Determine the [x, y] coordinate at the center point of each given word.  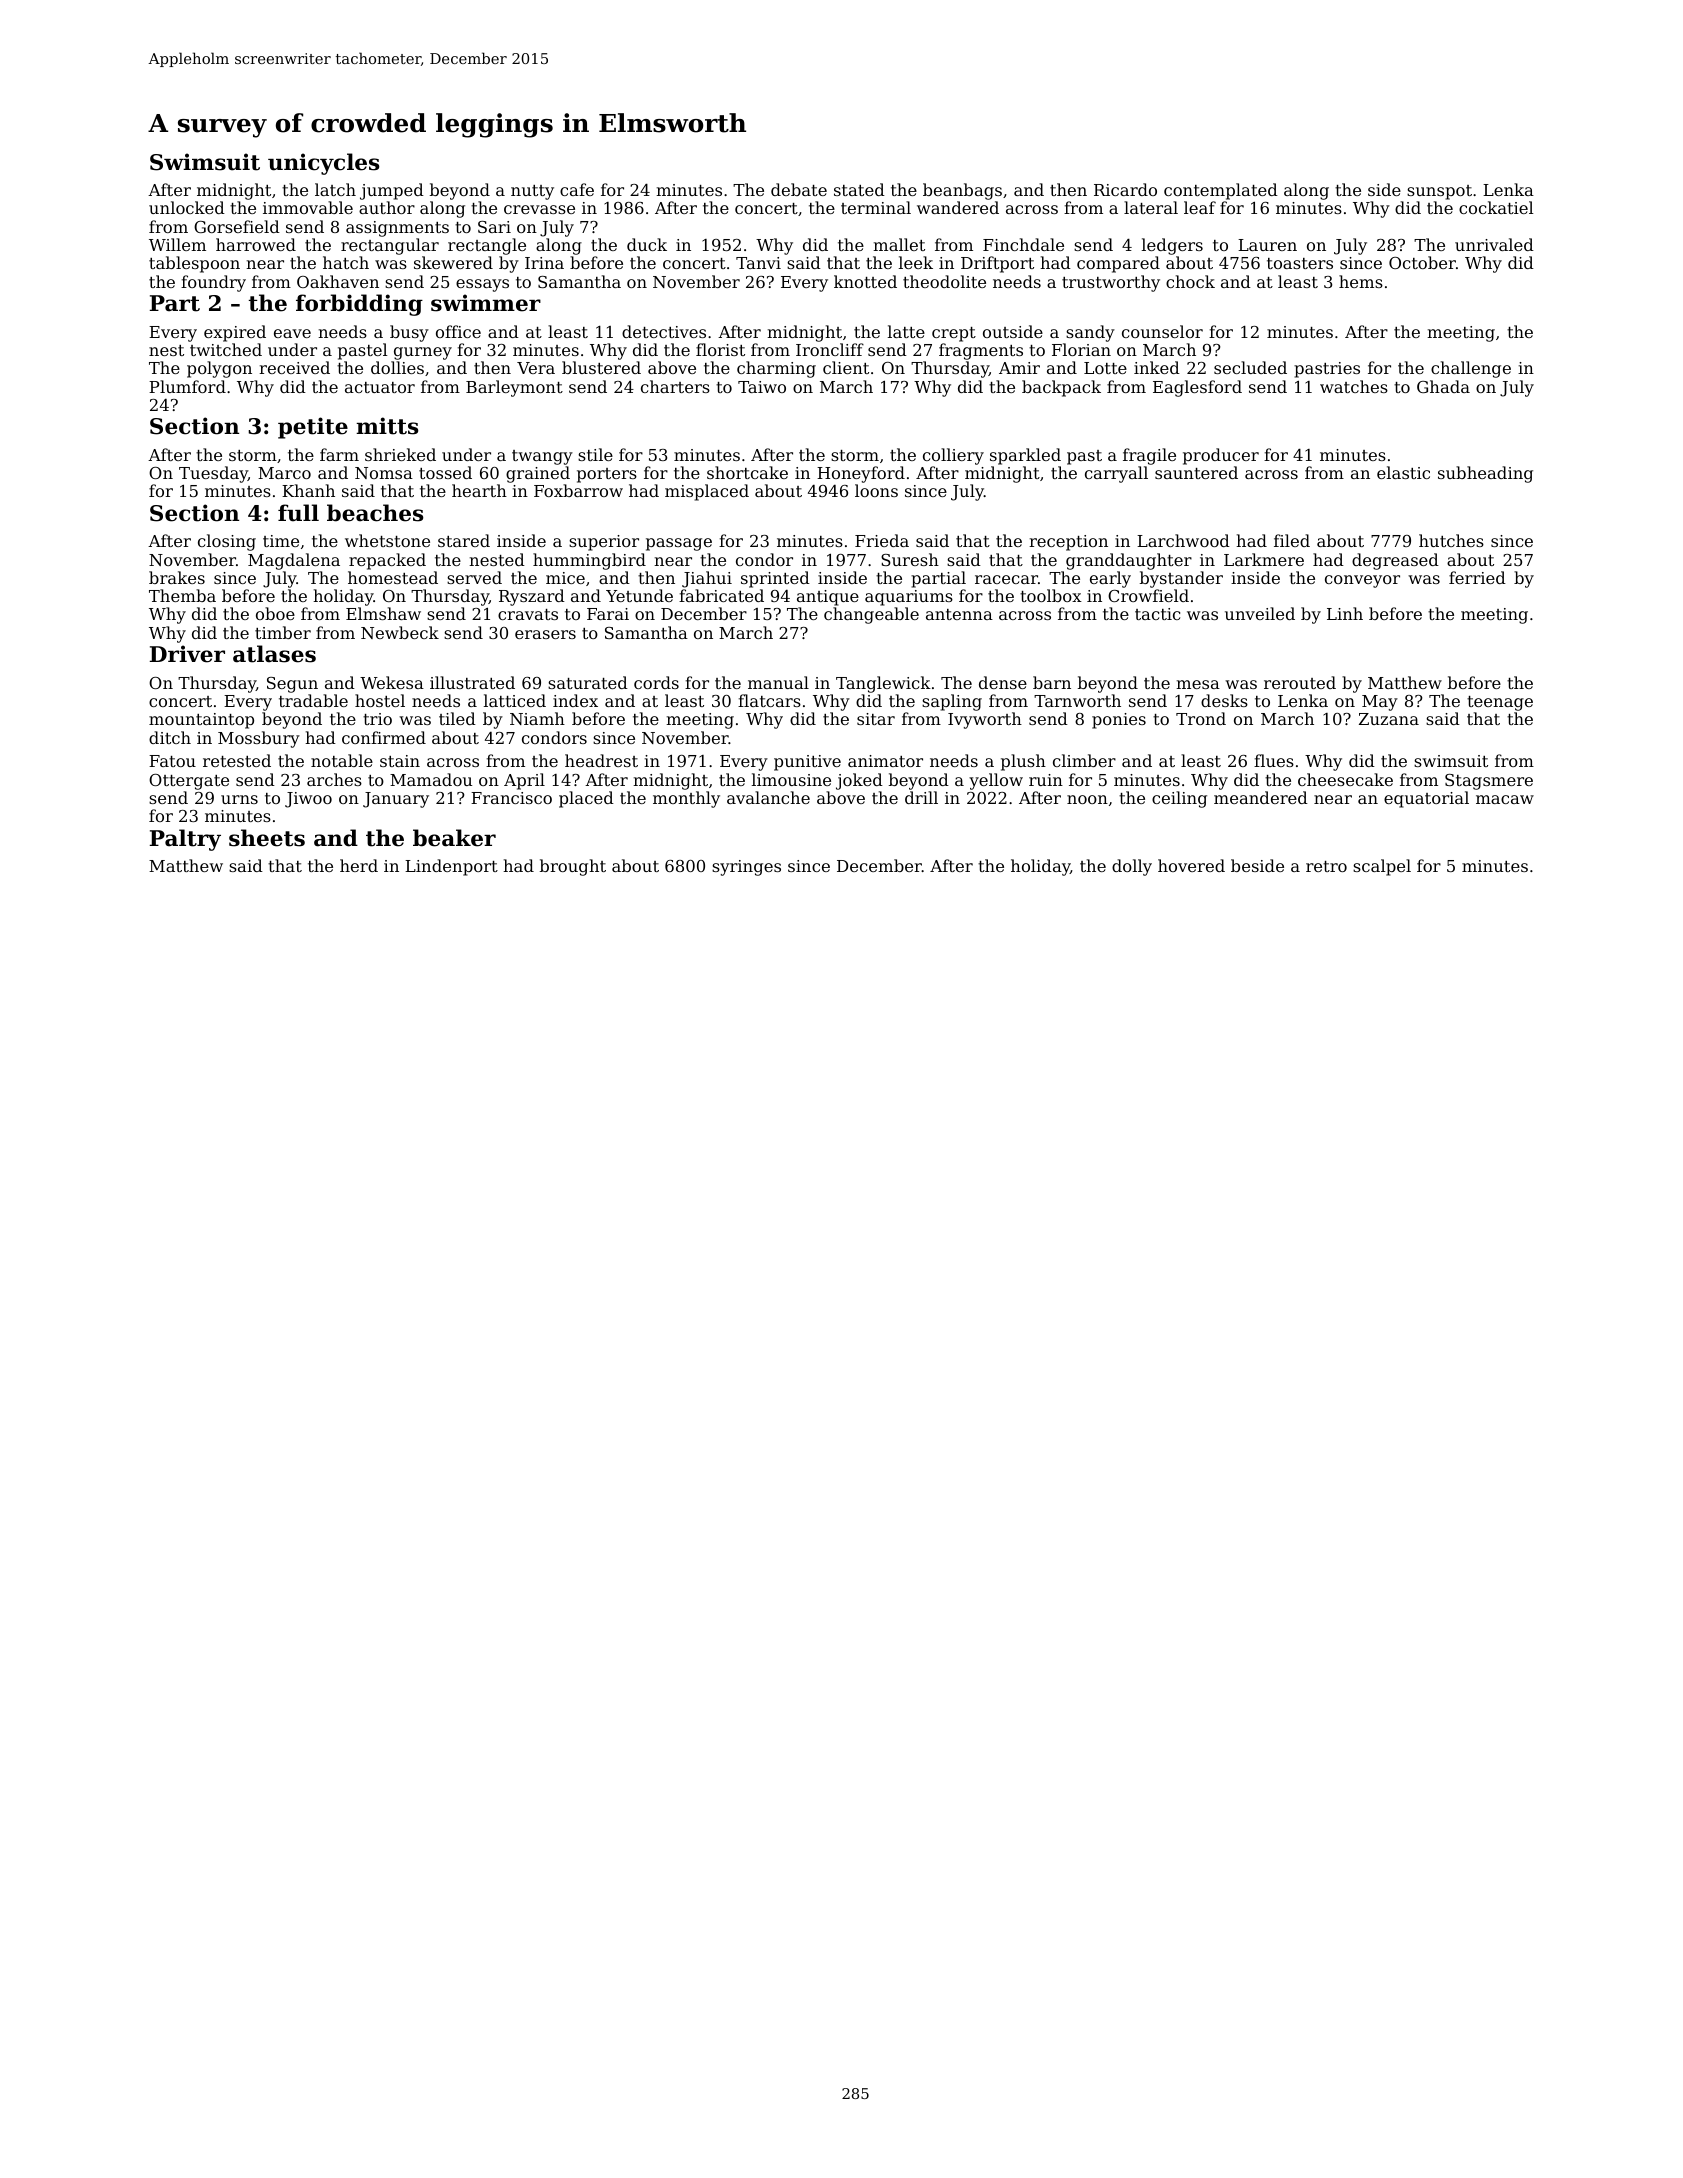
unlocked [187, 207]
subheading [1485, 474]
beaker [454, 838]
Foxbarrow [578, 490]
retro [1326, 866]
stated [859, 189]
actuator [380, 387]
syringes [746, 868]
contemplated [1221, 191]
